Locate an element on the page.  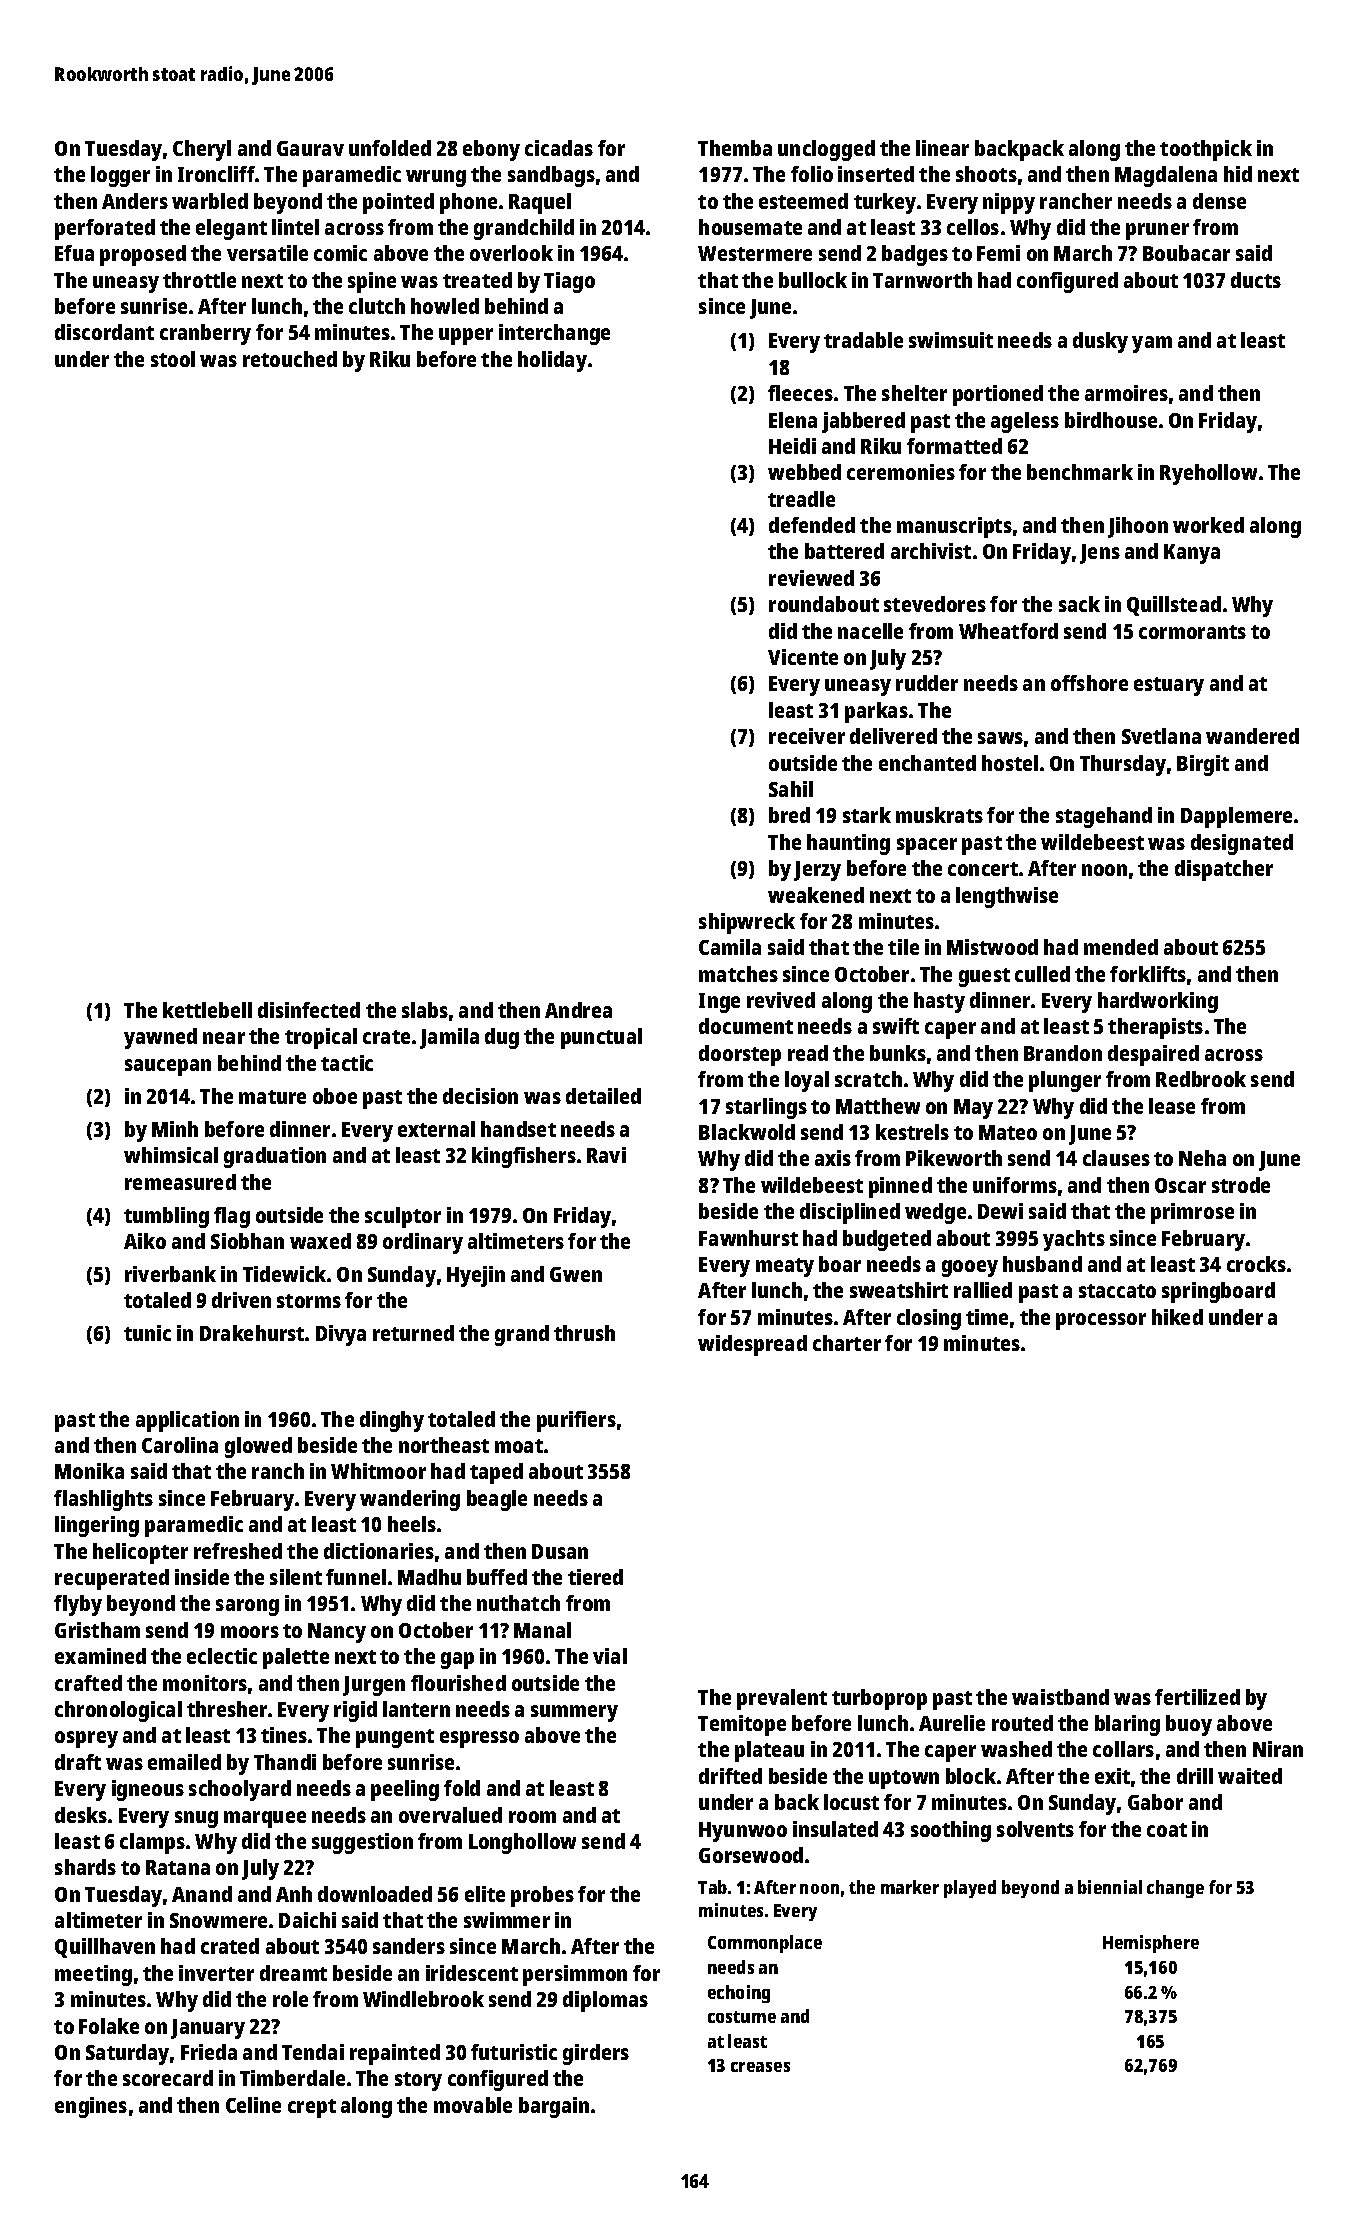
tines is located at coordinates (284, 1735).
